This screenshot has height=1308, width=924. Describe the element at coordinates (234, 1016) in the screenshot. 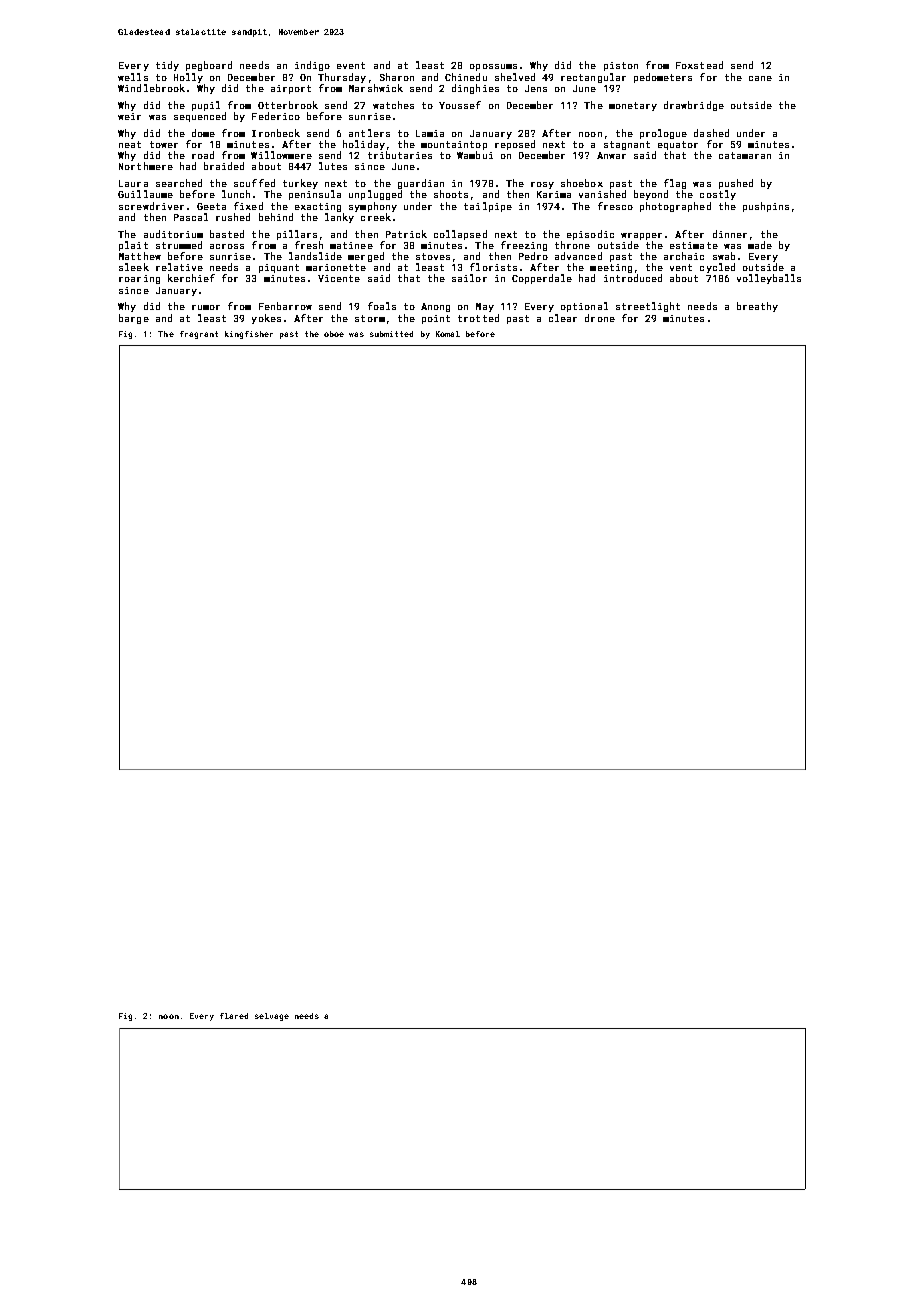

I see `flared` at that location.
